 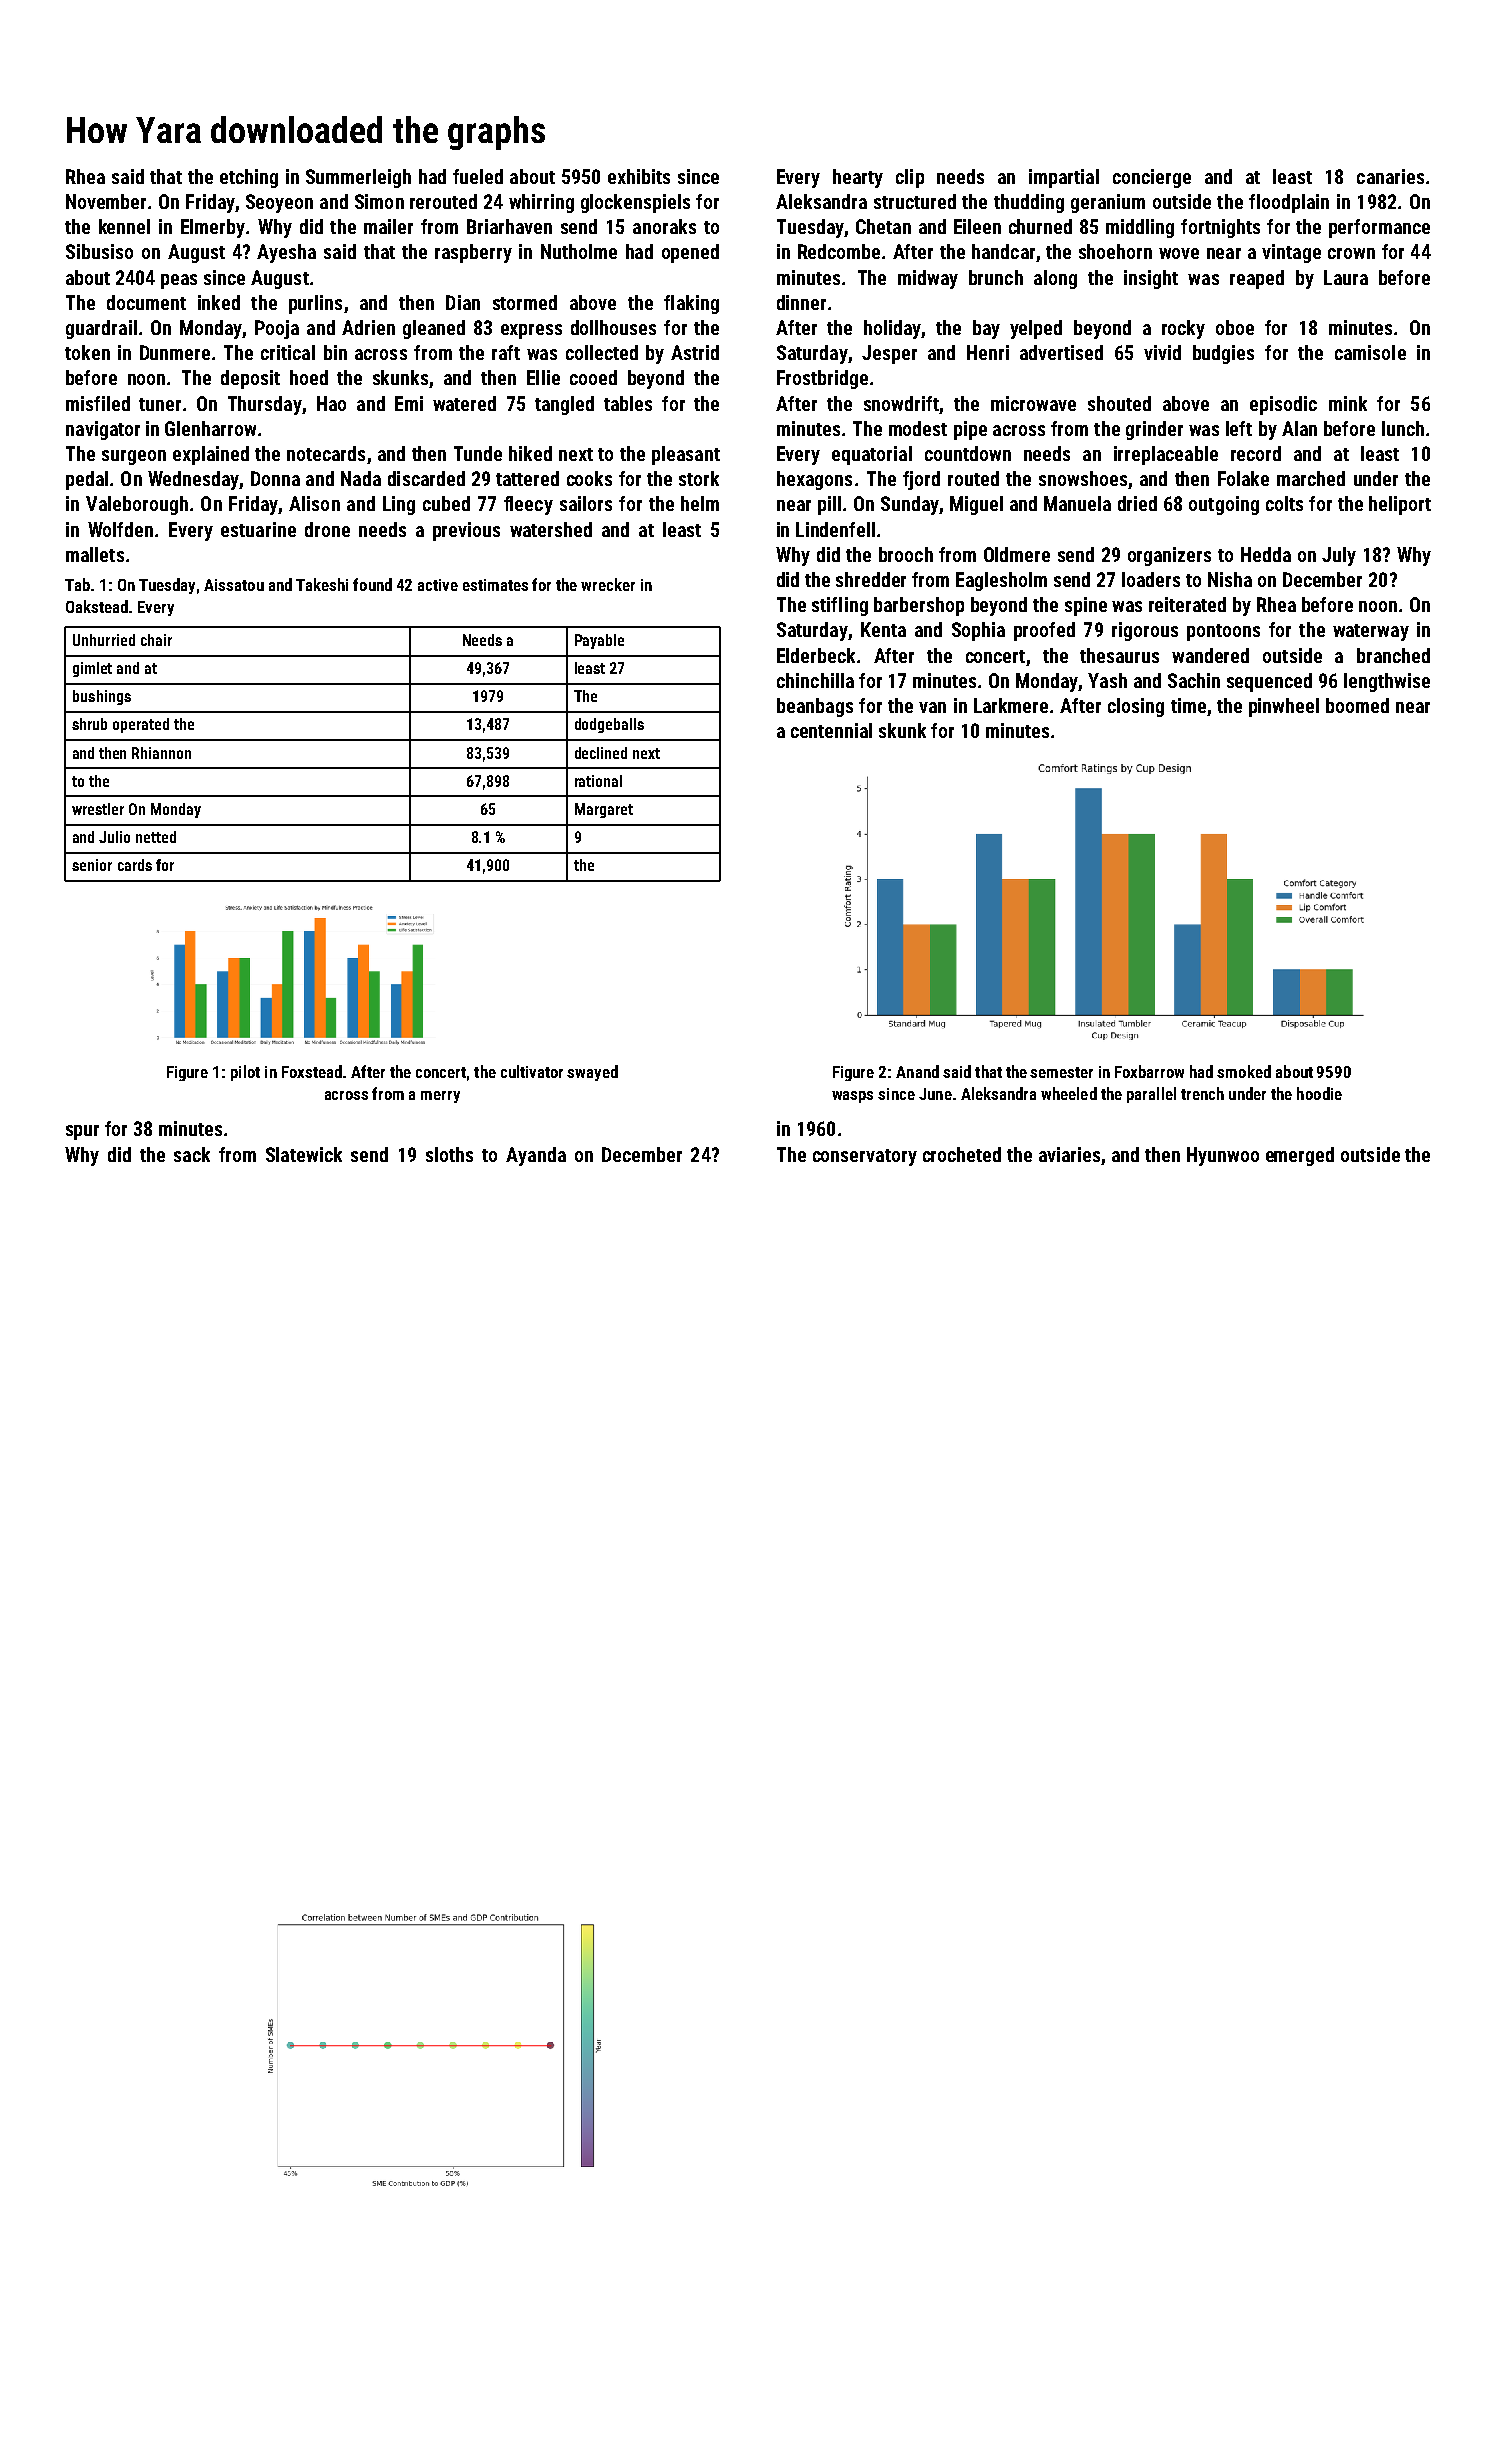 I want to click on tables, so click(x=628, y=403).
